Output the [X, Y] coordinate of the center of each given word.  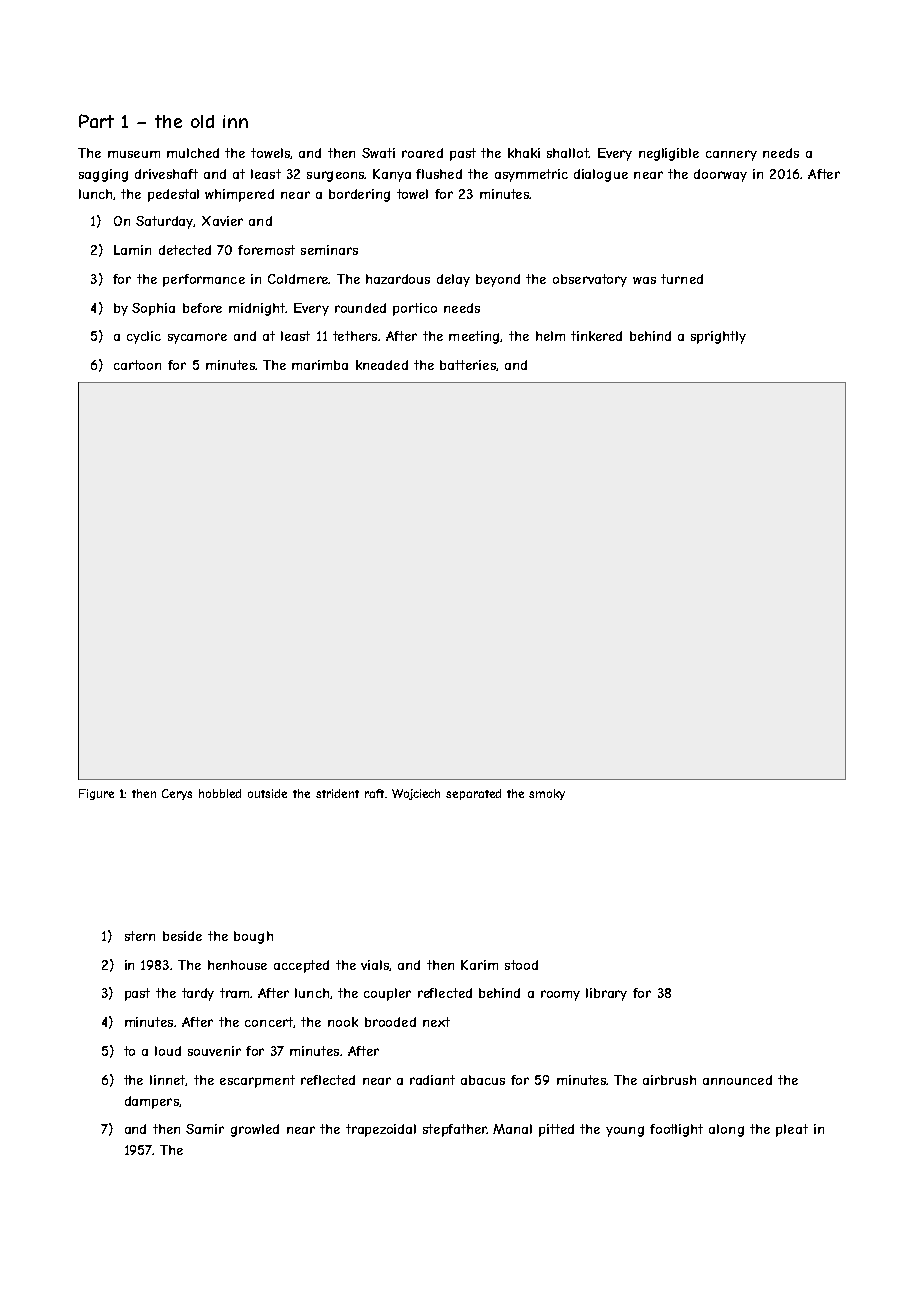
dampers [152, 1102]
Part [96, 121]
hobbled [220, 793]
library [606, 994]
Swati [378, 153]
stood [521, 965]
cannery [731, 155]
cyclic [144, 337]
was [644, 280]
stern [140, 936]
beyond [498, 280]
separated [473, 794]
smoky [547, 794]
